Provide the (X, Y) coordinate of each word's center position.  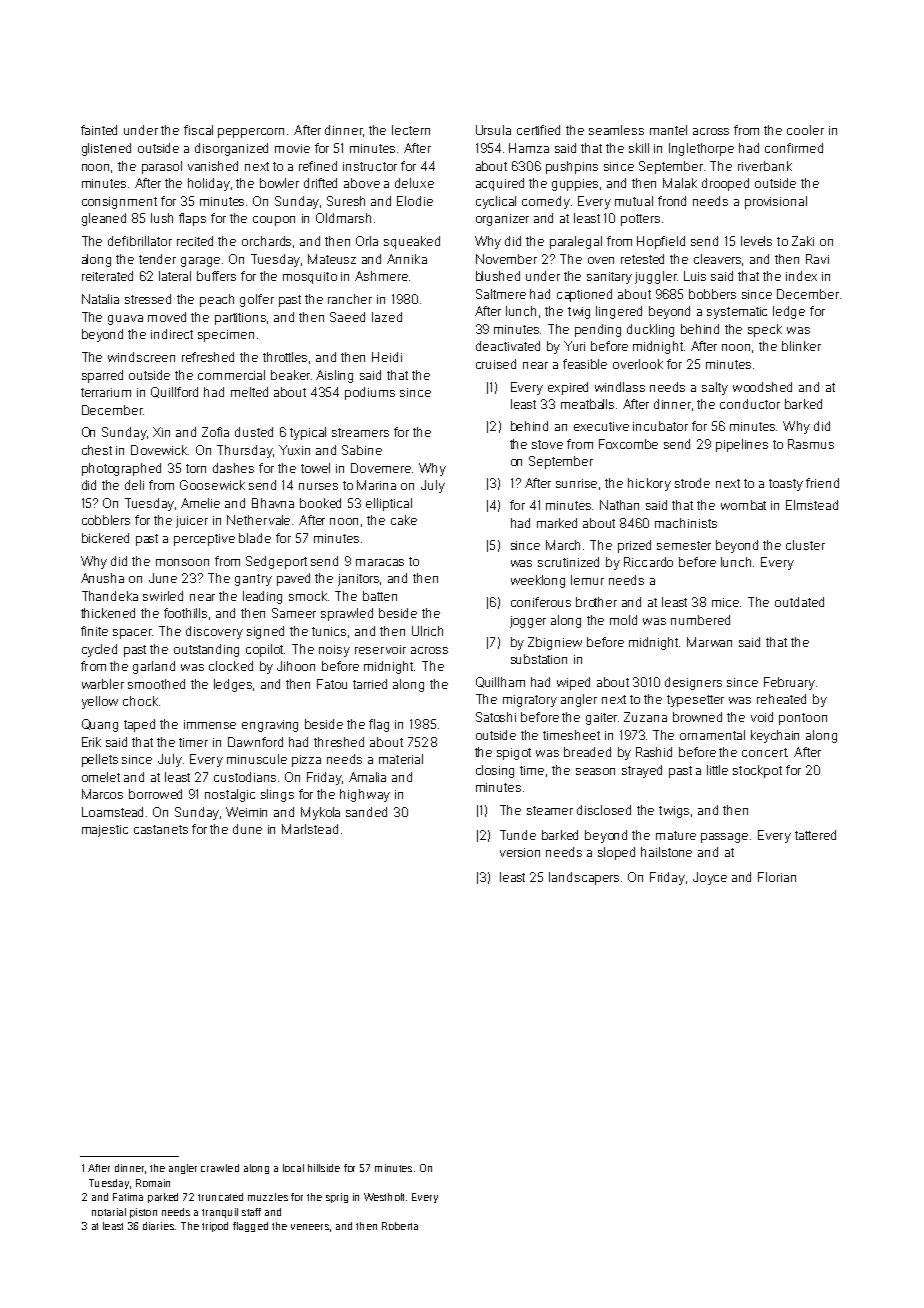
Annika (407, 259)
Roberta (400, 1226)
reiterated (107, 276)
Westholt (384, 1197)
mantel (668, 130)
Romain (153, 1183)
